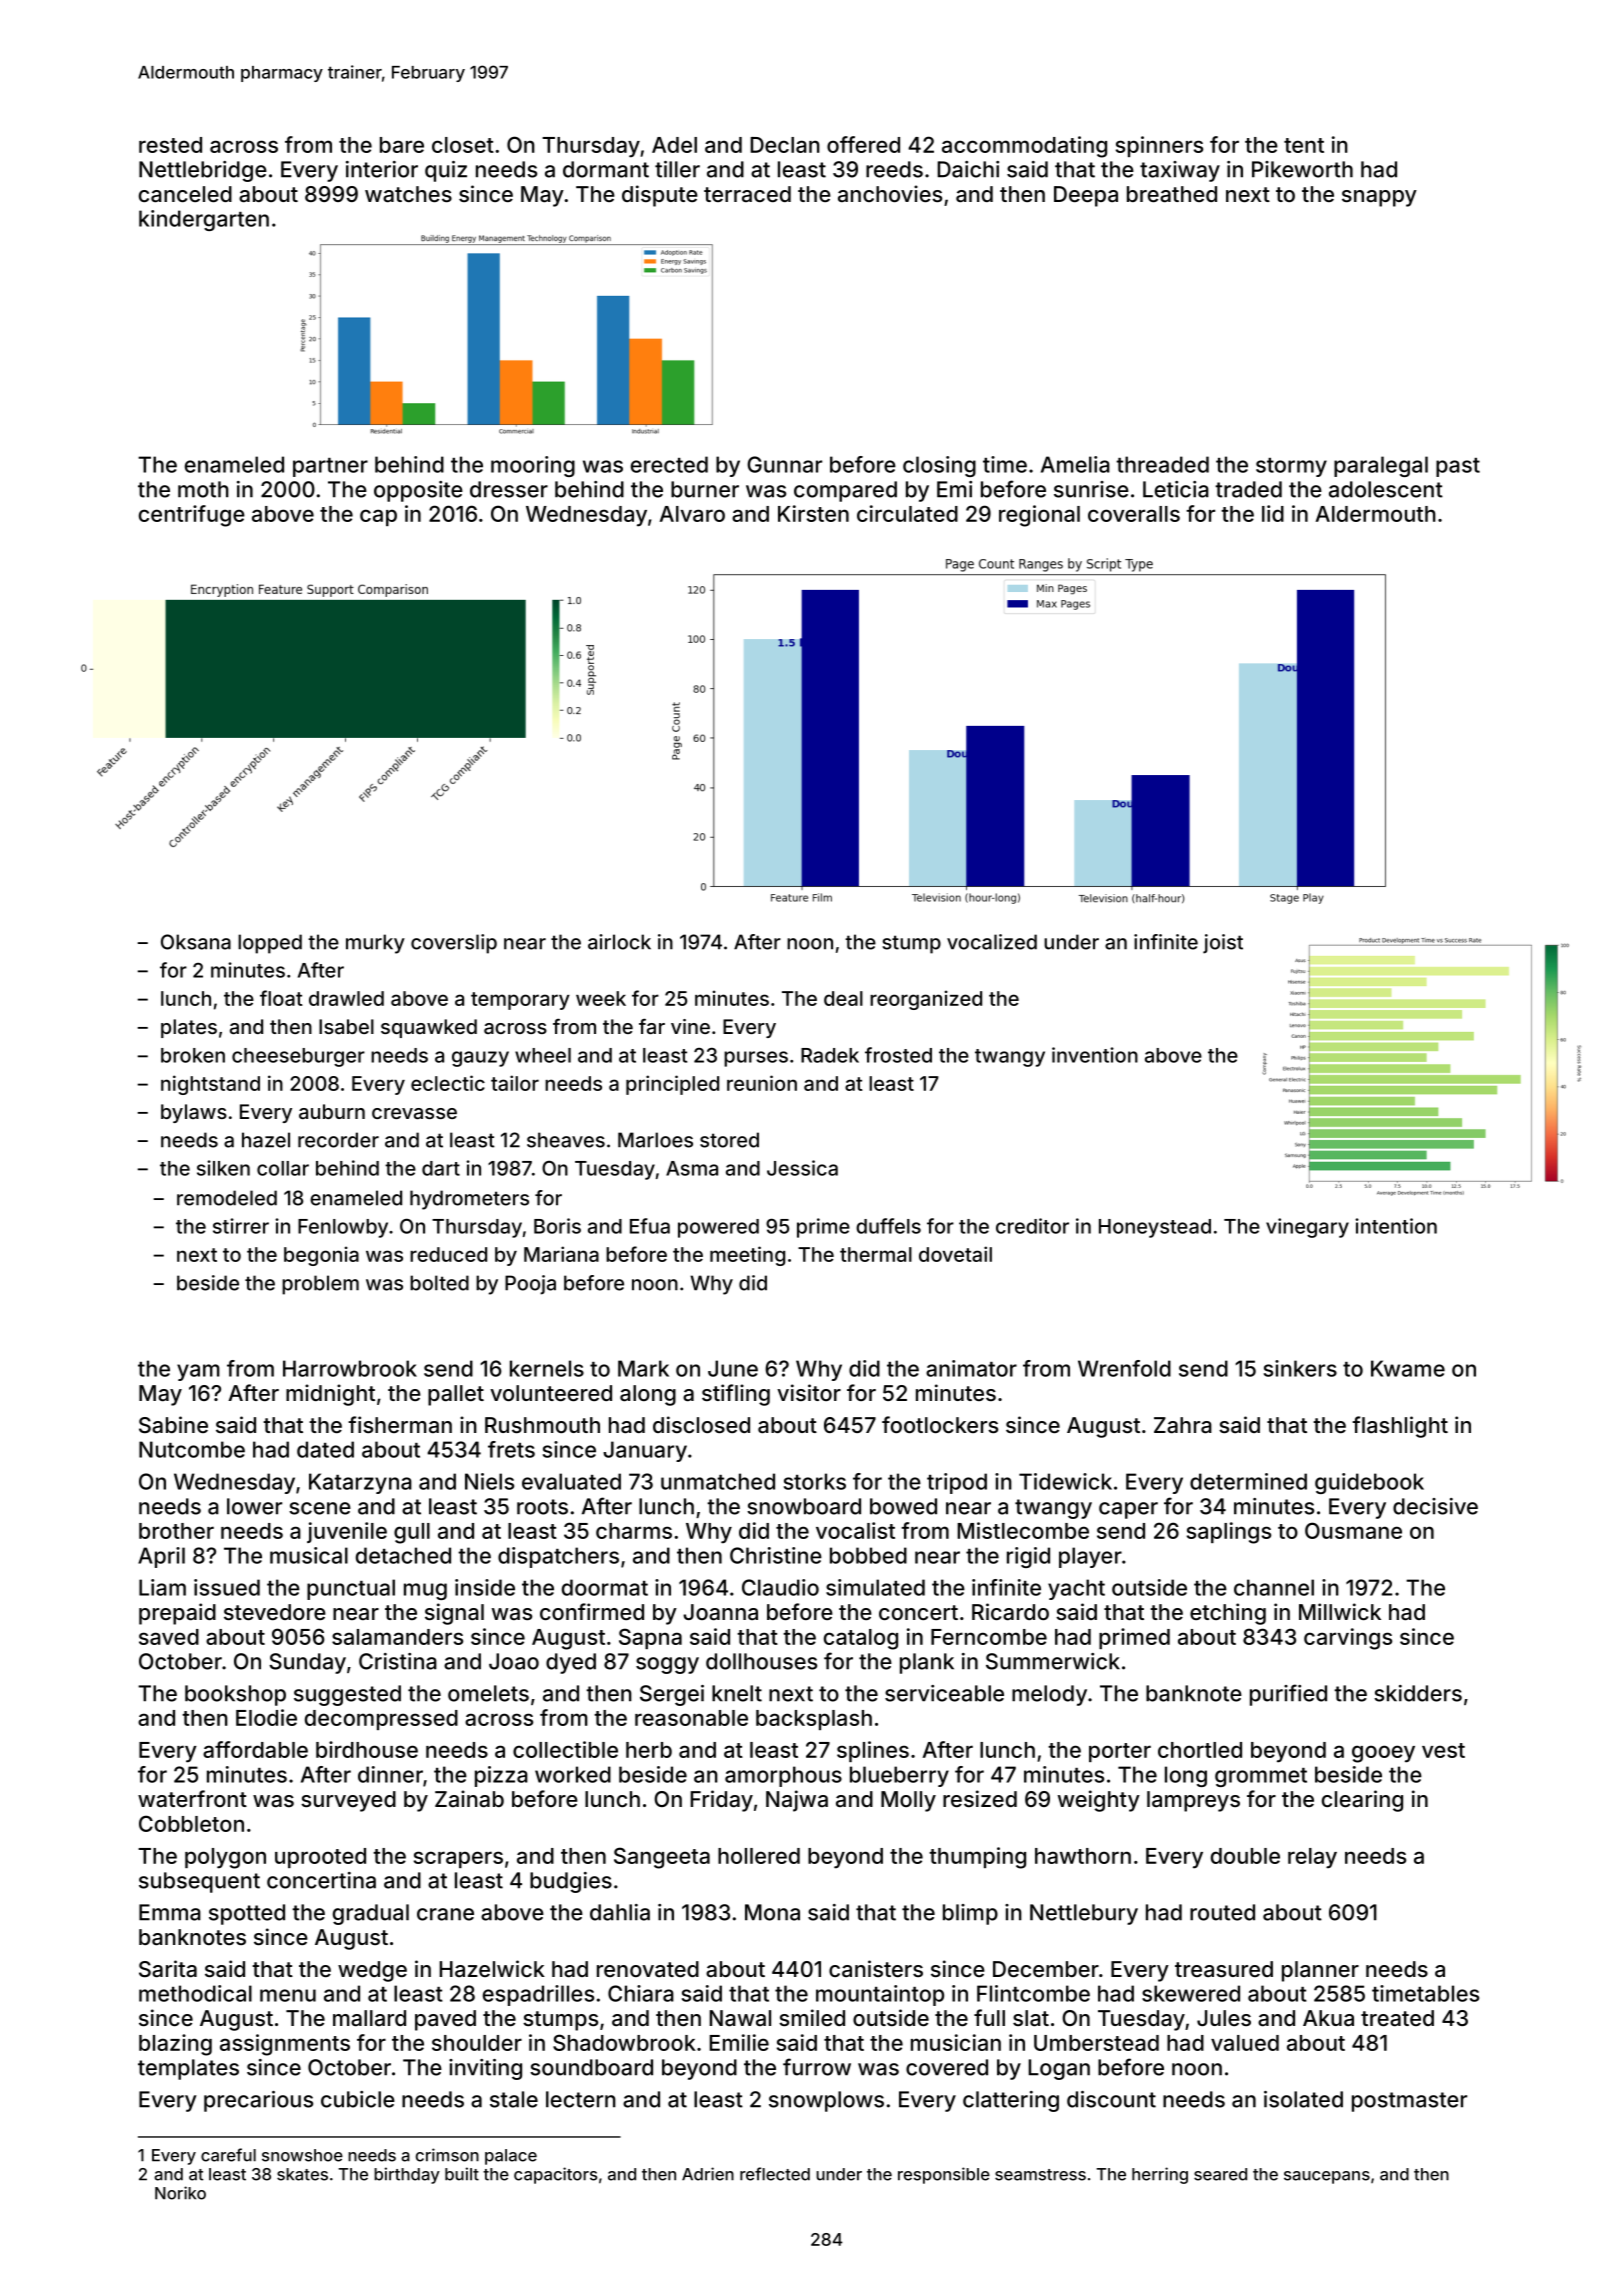 The image size is (1620, 2292). Describe the element at coordinates (1302, 169) in the image. I see `Pikeworth` at that location.
